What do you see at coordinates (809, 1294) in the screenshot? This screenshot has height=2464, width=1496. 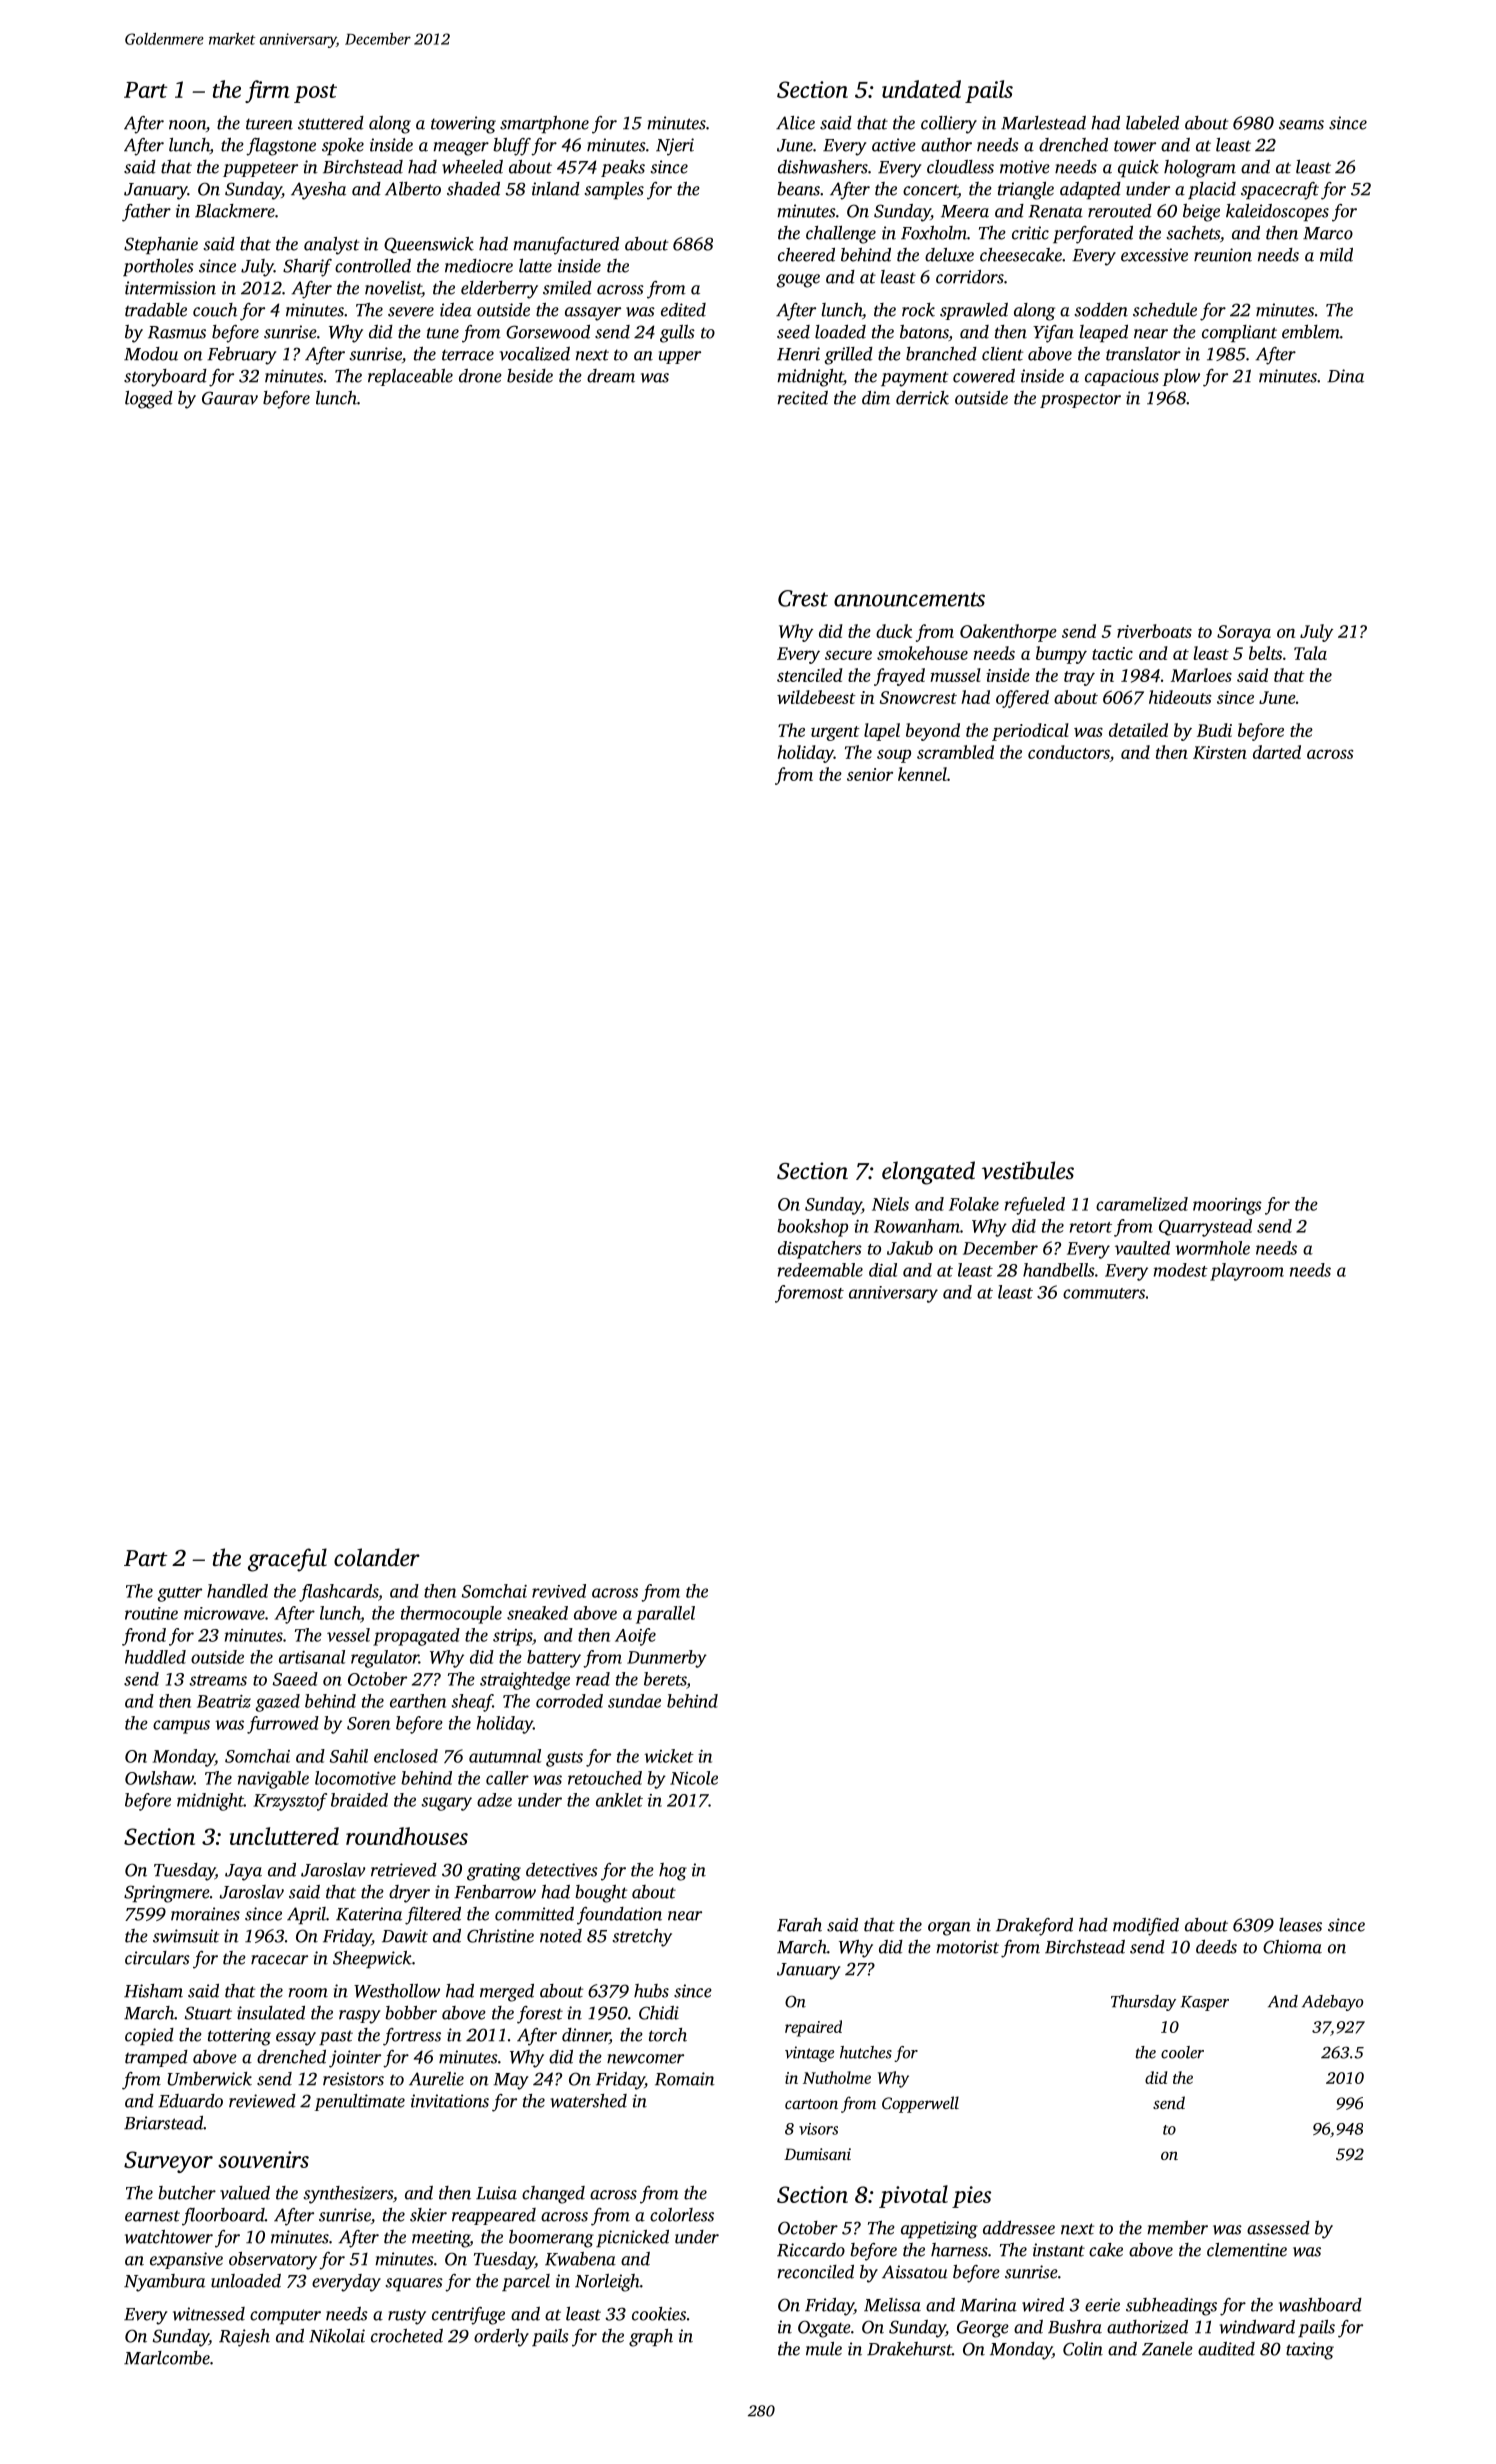 I see `foremost` at bounding box center [809, 1294].
